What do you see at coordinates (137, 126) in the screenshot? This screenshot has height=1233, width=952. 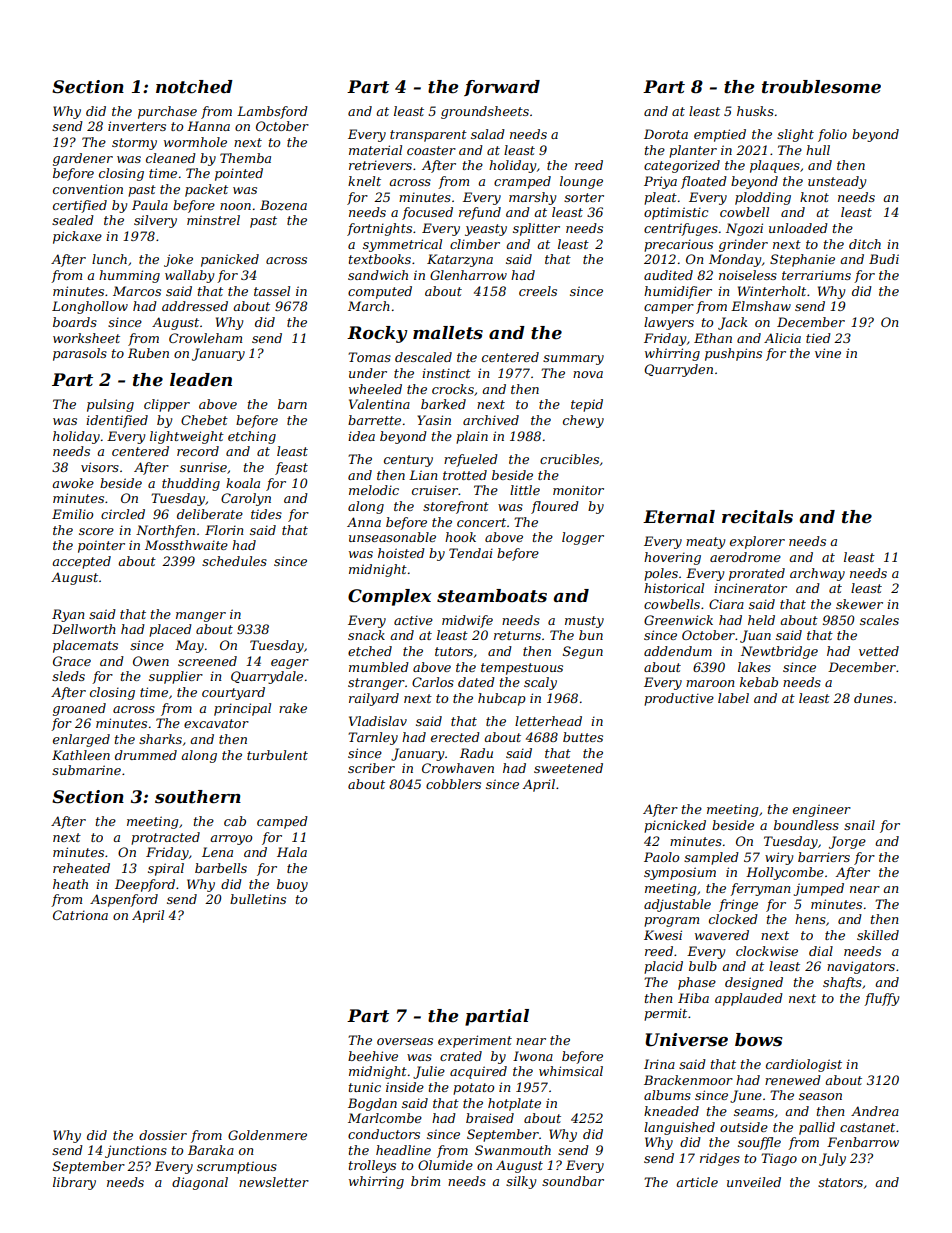 I see `inverters` at bounding box center [137, 126].
